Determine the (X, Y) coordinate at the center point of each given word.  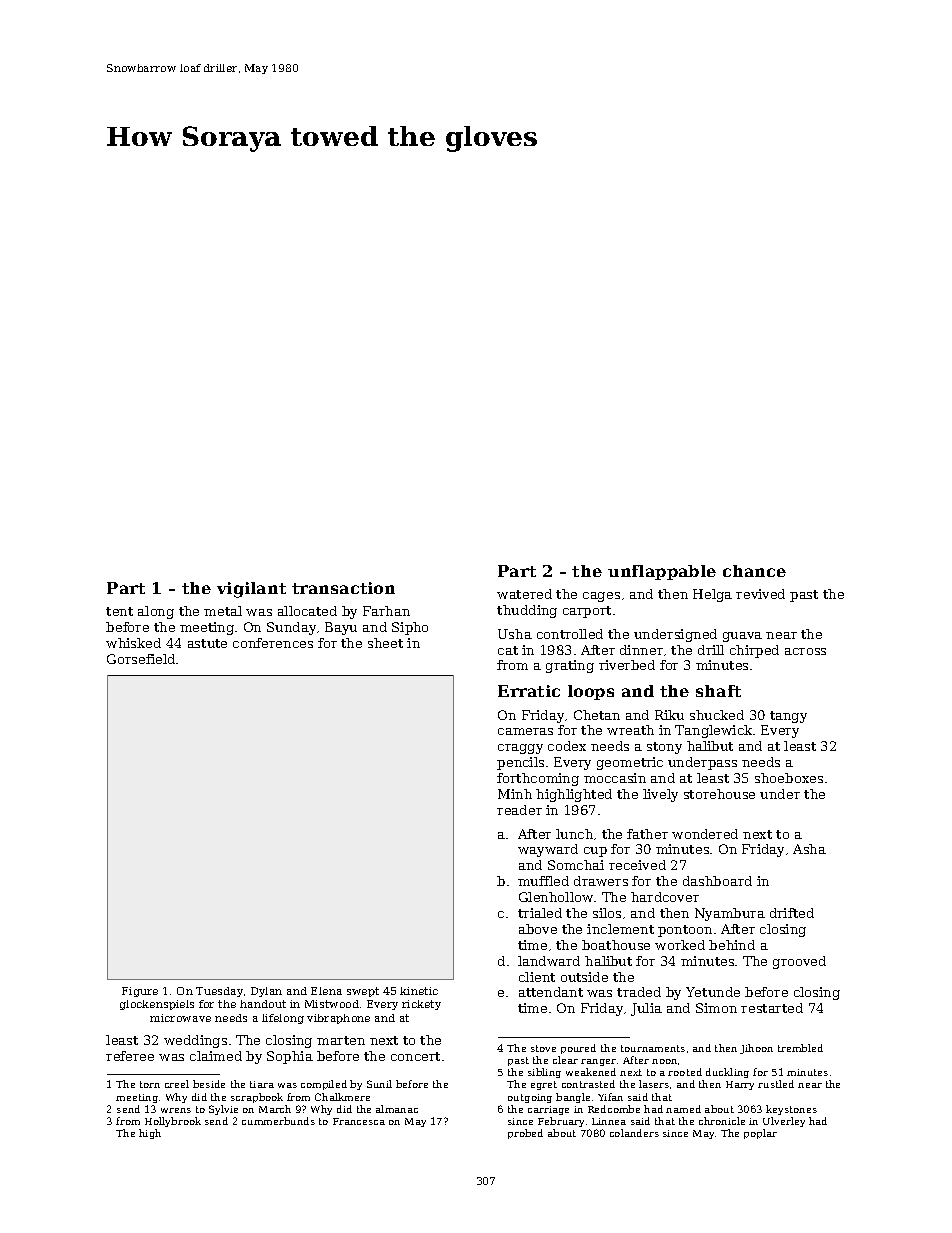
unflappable (662, 572)
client (537, 977)
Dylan (266, 992)
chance (754, 571)
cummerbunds (278, 1121)
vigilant (251, 590)
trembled (800, 1048)
